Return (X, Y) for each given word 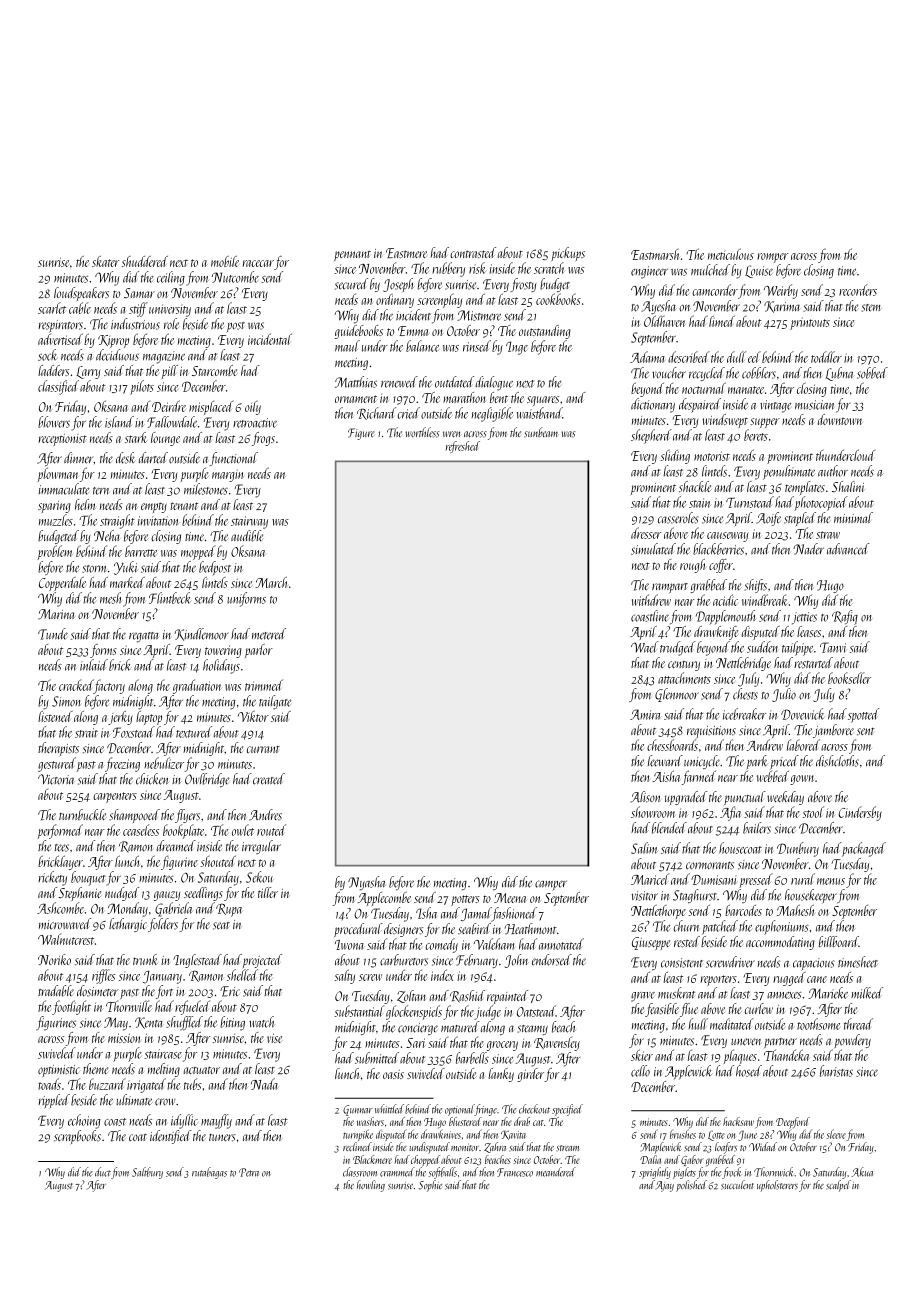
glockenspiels (414, 1012)
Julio (784, 695)
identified (171, 1137)
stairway (249, 522)
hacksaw (738, 1121)
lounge (165, 439)
